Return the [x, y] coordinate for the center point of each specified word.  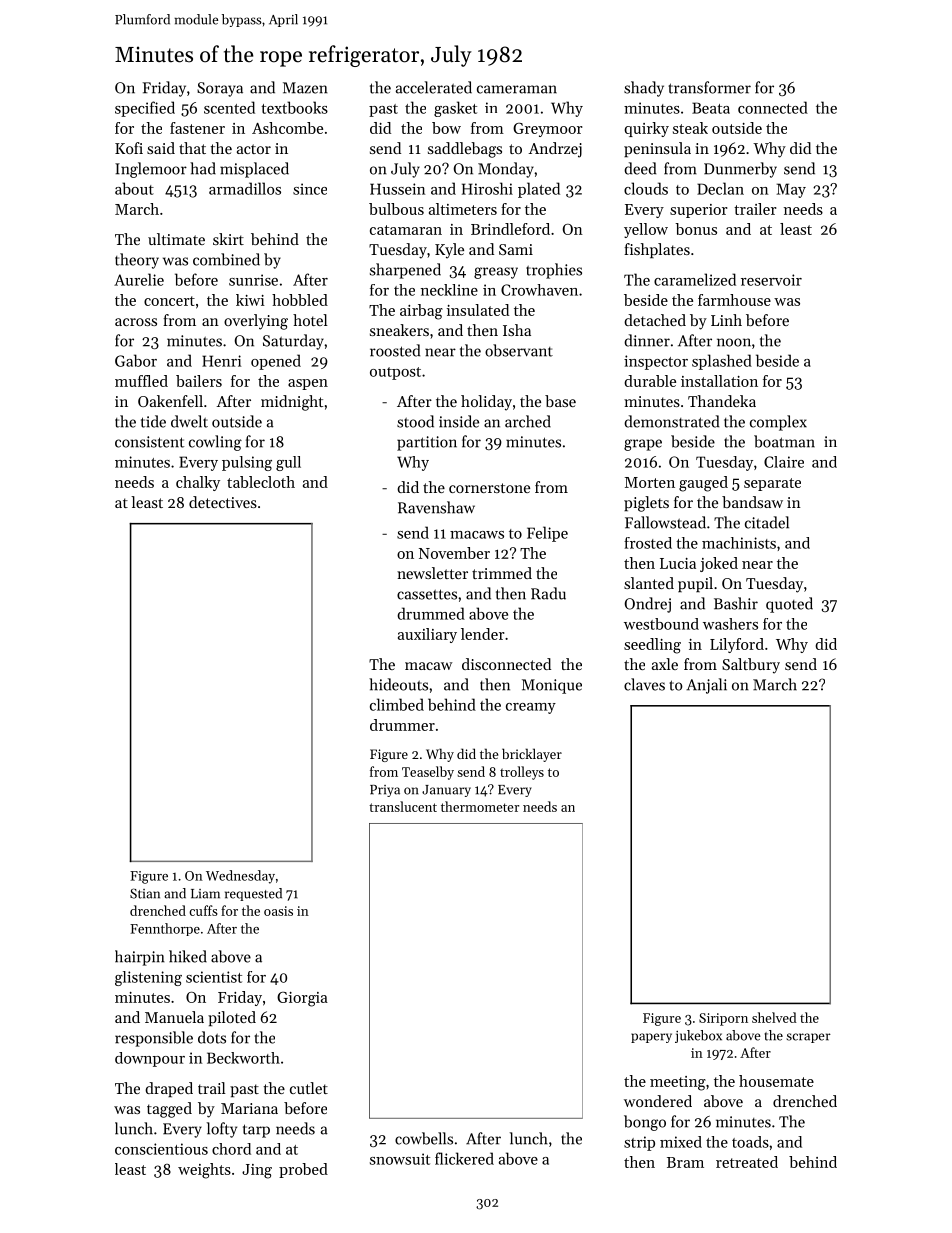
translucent [403, 806]
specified [145, 109]
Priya [385, 791]
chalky [198, 483]
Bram [685, 1162]
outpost [395, 373]
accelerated [434, 87]
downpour [150, 1059]
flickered [464, 1158]
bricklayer [532, 755]
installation [719, 381]
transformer [709, 87]
